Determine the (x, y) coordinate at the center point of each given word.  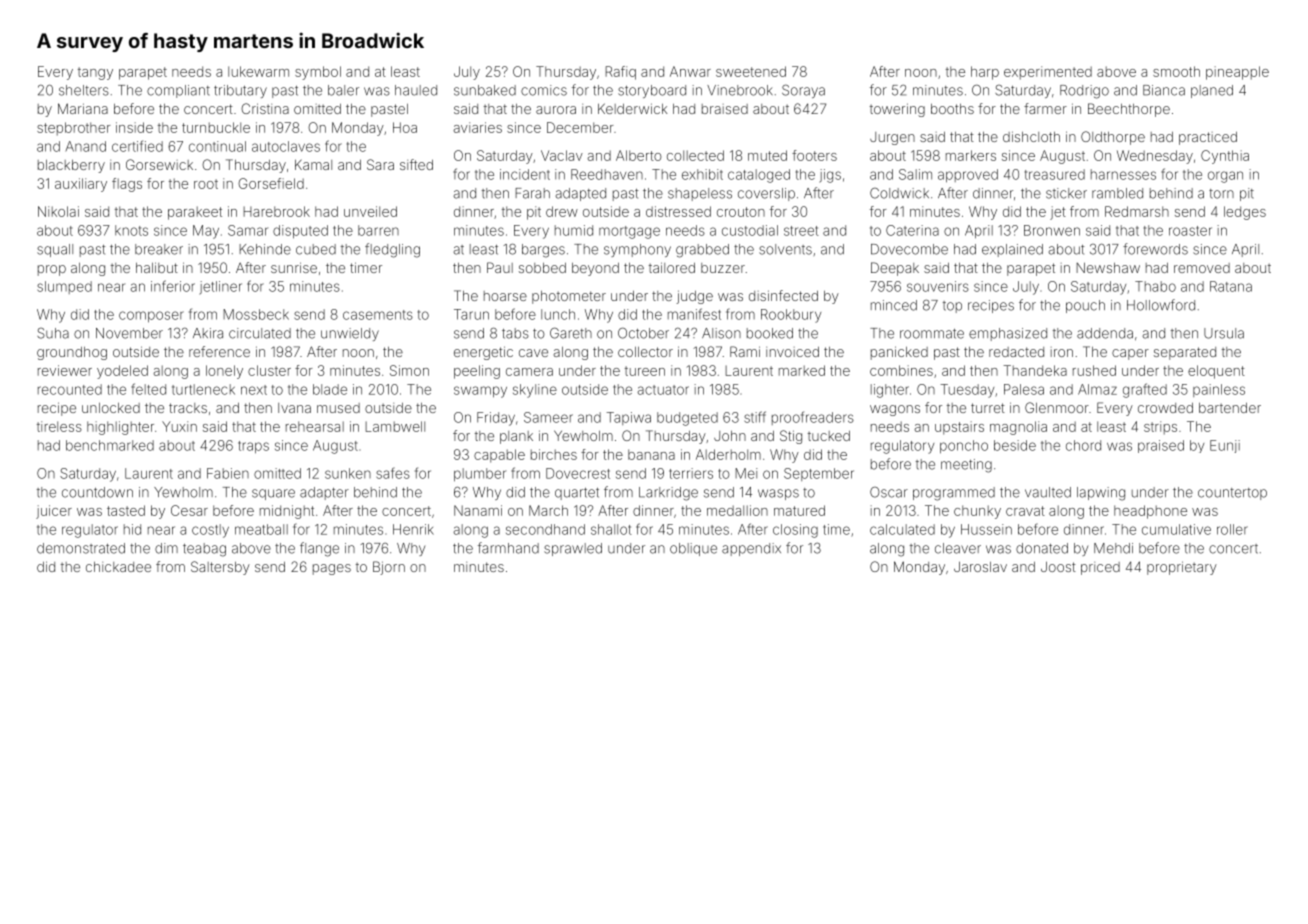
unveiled (370, 211)
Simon (409, 370)
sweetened (751, 71)
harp (985, 73)
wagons (895, 410)
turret (988, 408)
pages (332, 569)
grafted (1145, 390)
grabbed (702, 251)
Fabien (228, 473)
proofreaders (813, 418)
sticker (1066, 193)
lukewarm (258, 71)
